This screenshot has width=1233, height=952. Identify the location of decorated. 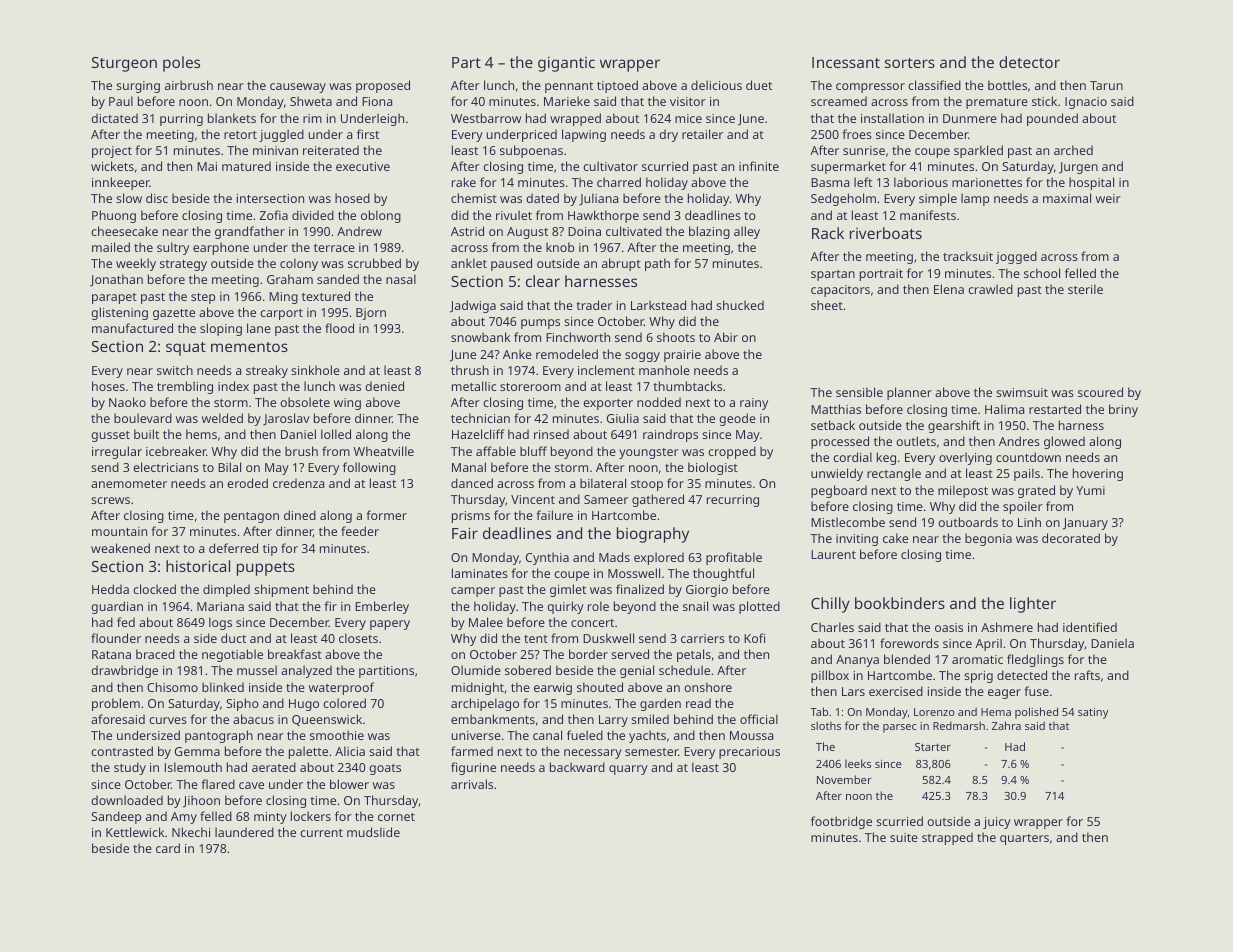
(1071, 538).
